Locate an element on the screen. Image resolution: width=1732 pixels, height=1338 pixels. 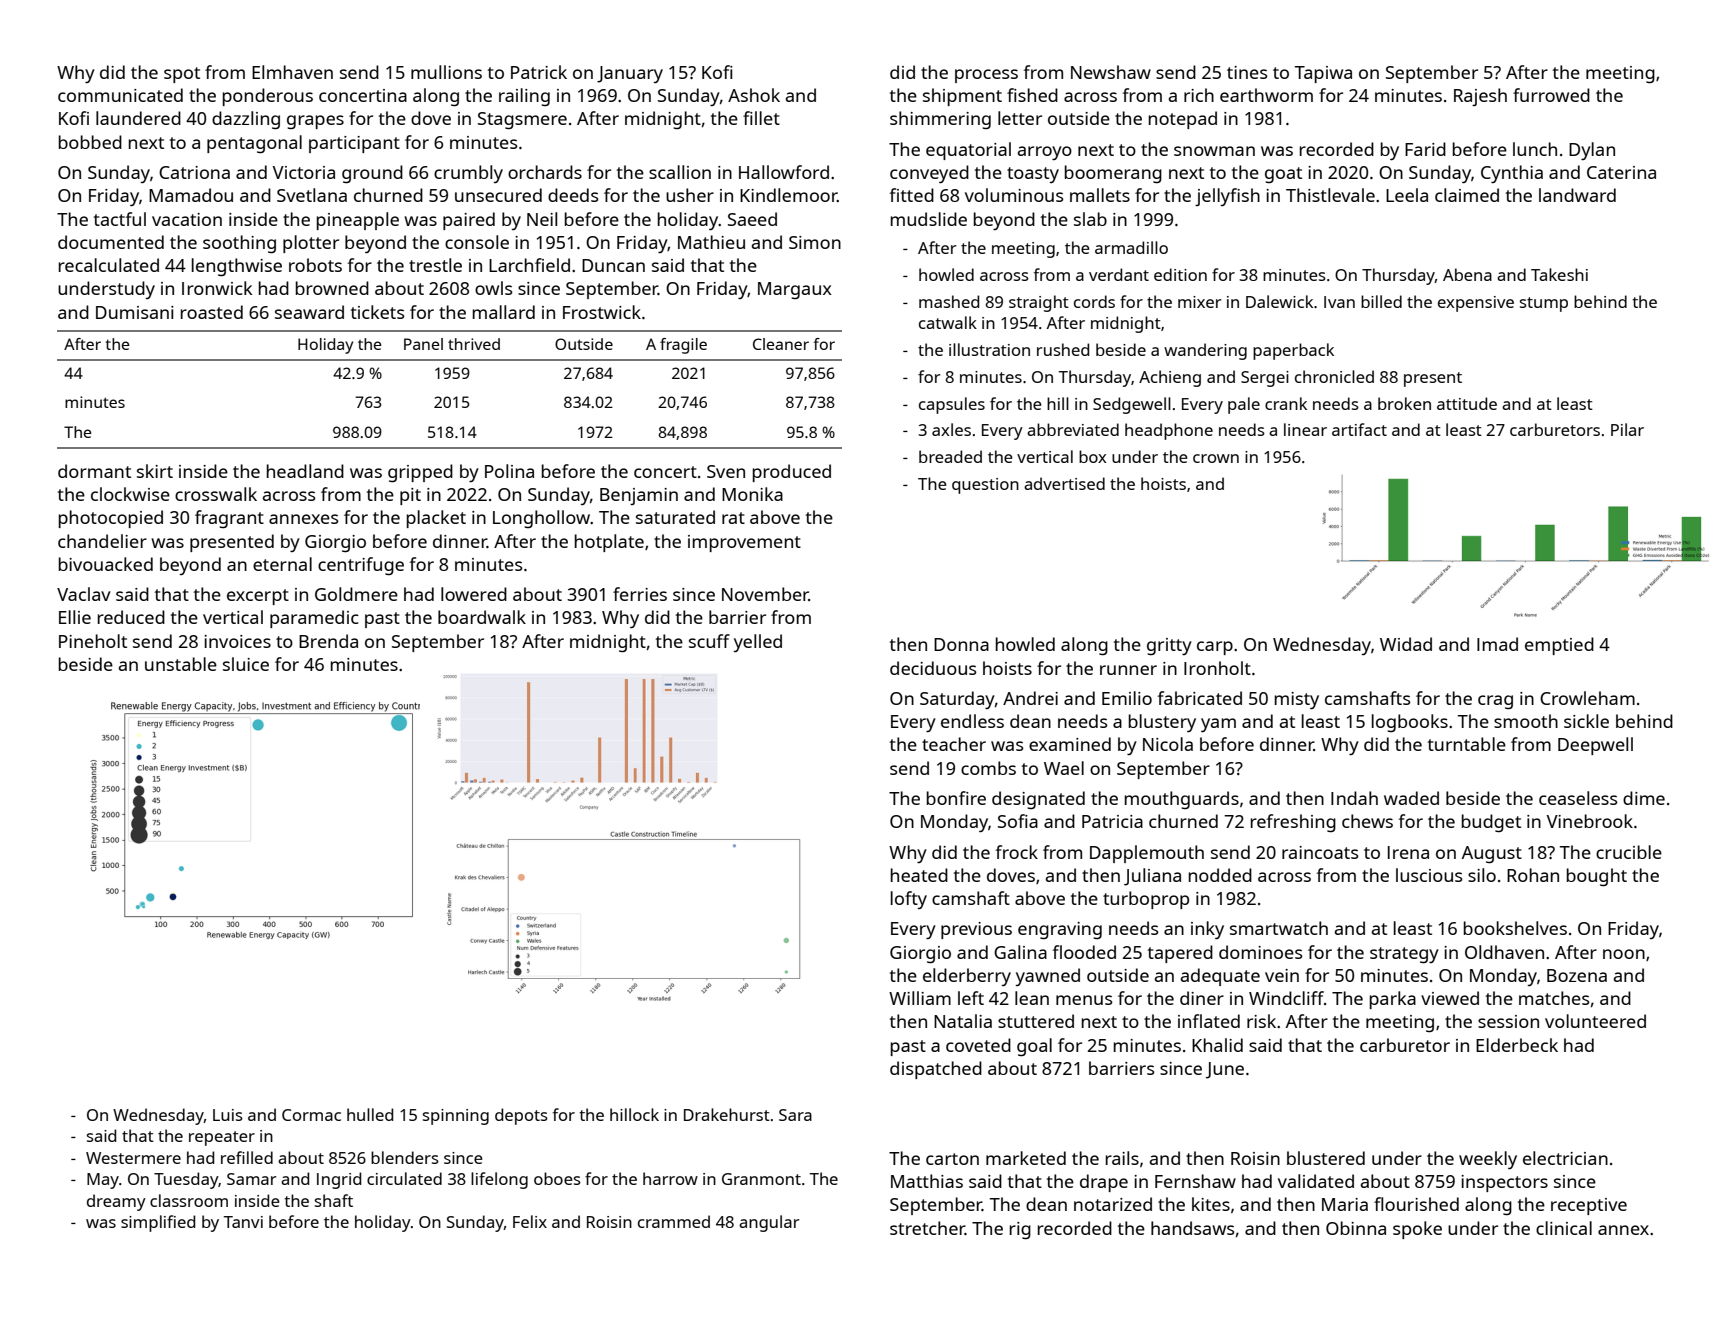
attitude is located at coordinates (1467, 403).
